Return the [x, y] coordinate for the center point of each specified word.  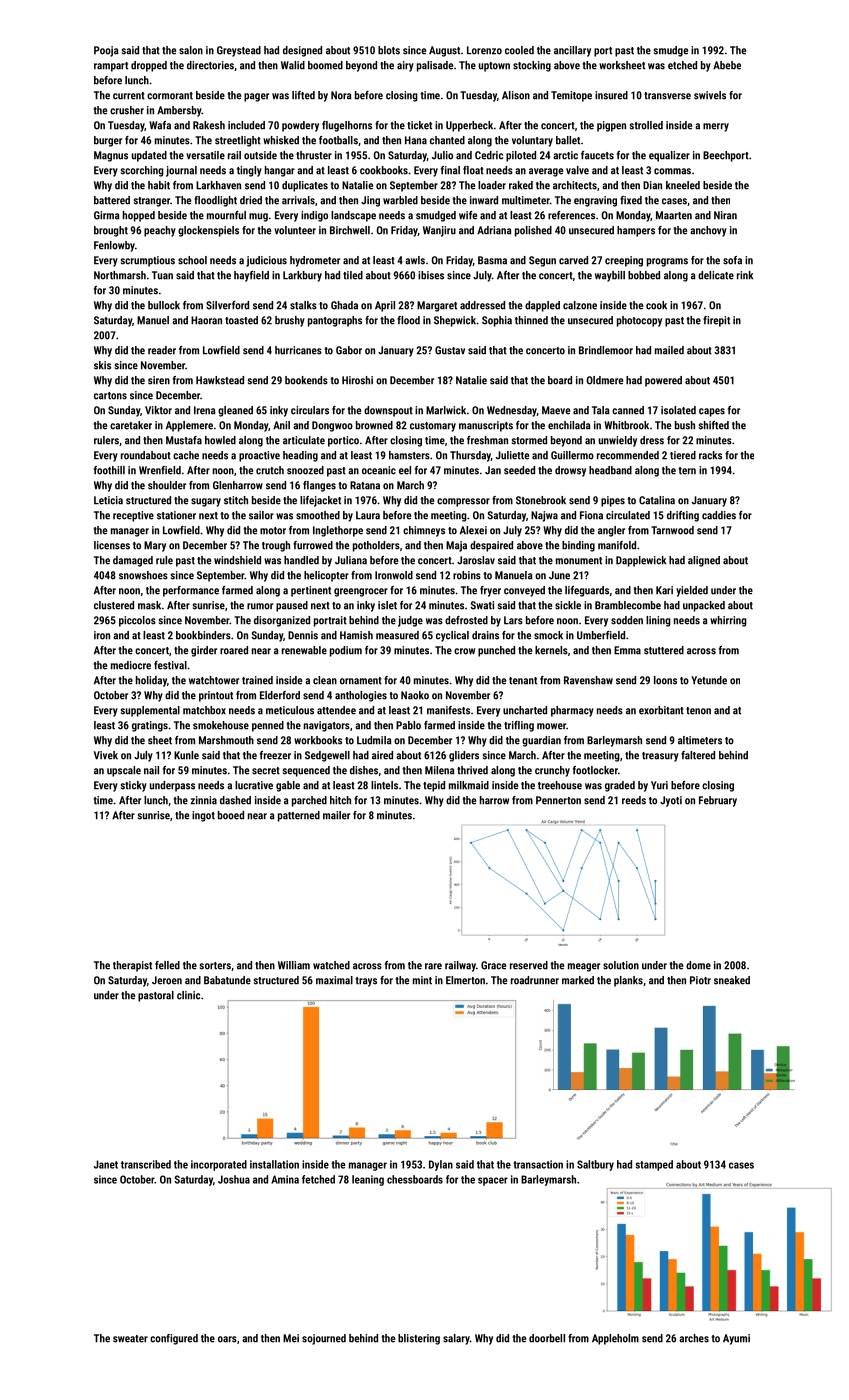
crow [464, 651]
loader [492, 185]
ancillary [572, 51]
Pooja [106, 51]
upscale [124, 771]
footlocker [595, 770]
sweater [130, 1339]
